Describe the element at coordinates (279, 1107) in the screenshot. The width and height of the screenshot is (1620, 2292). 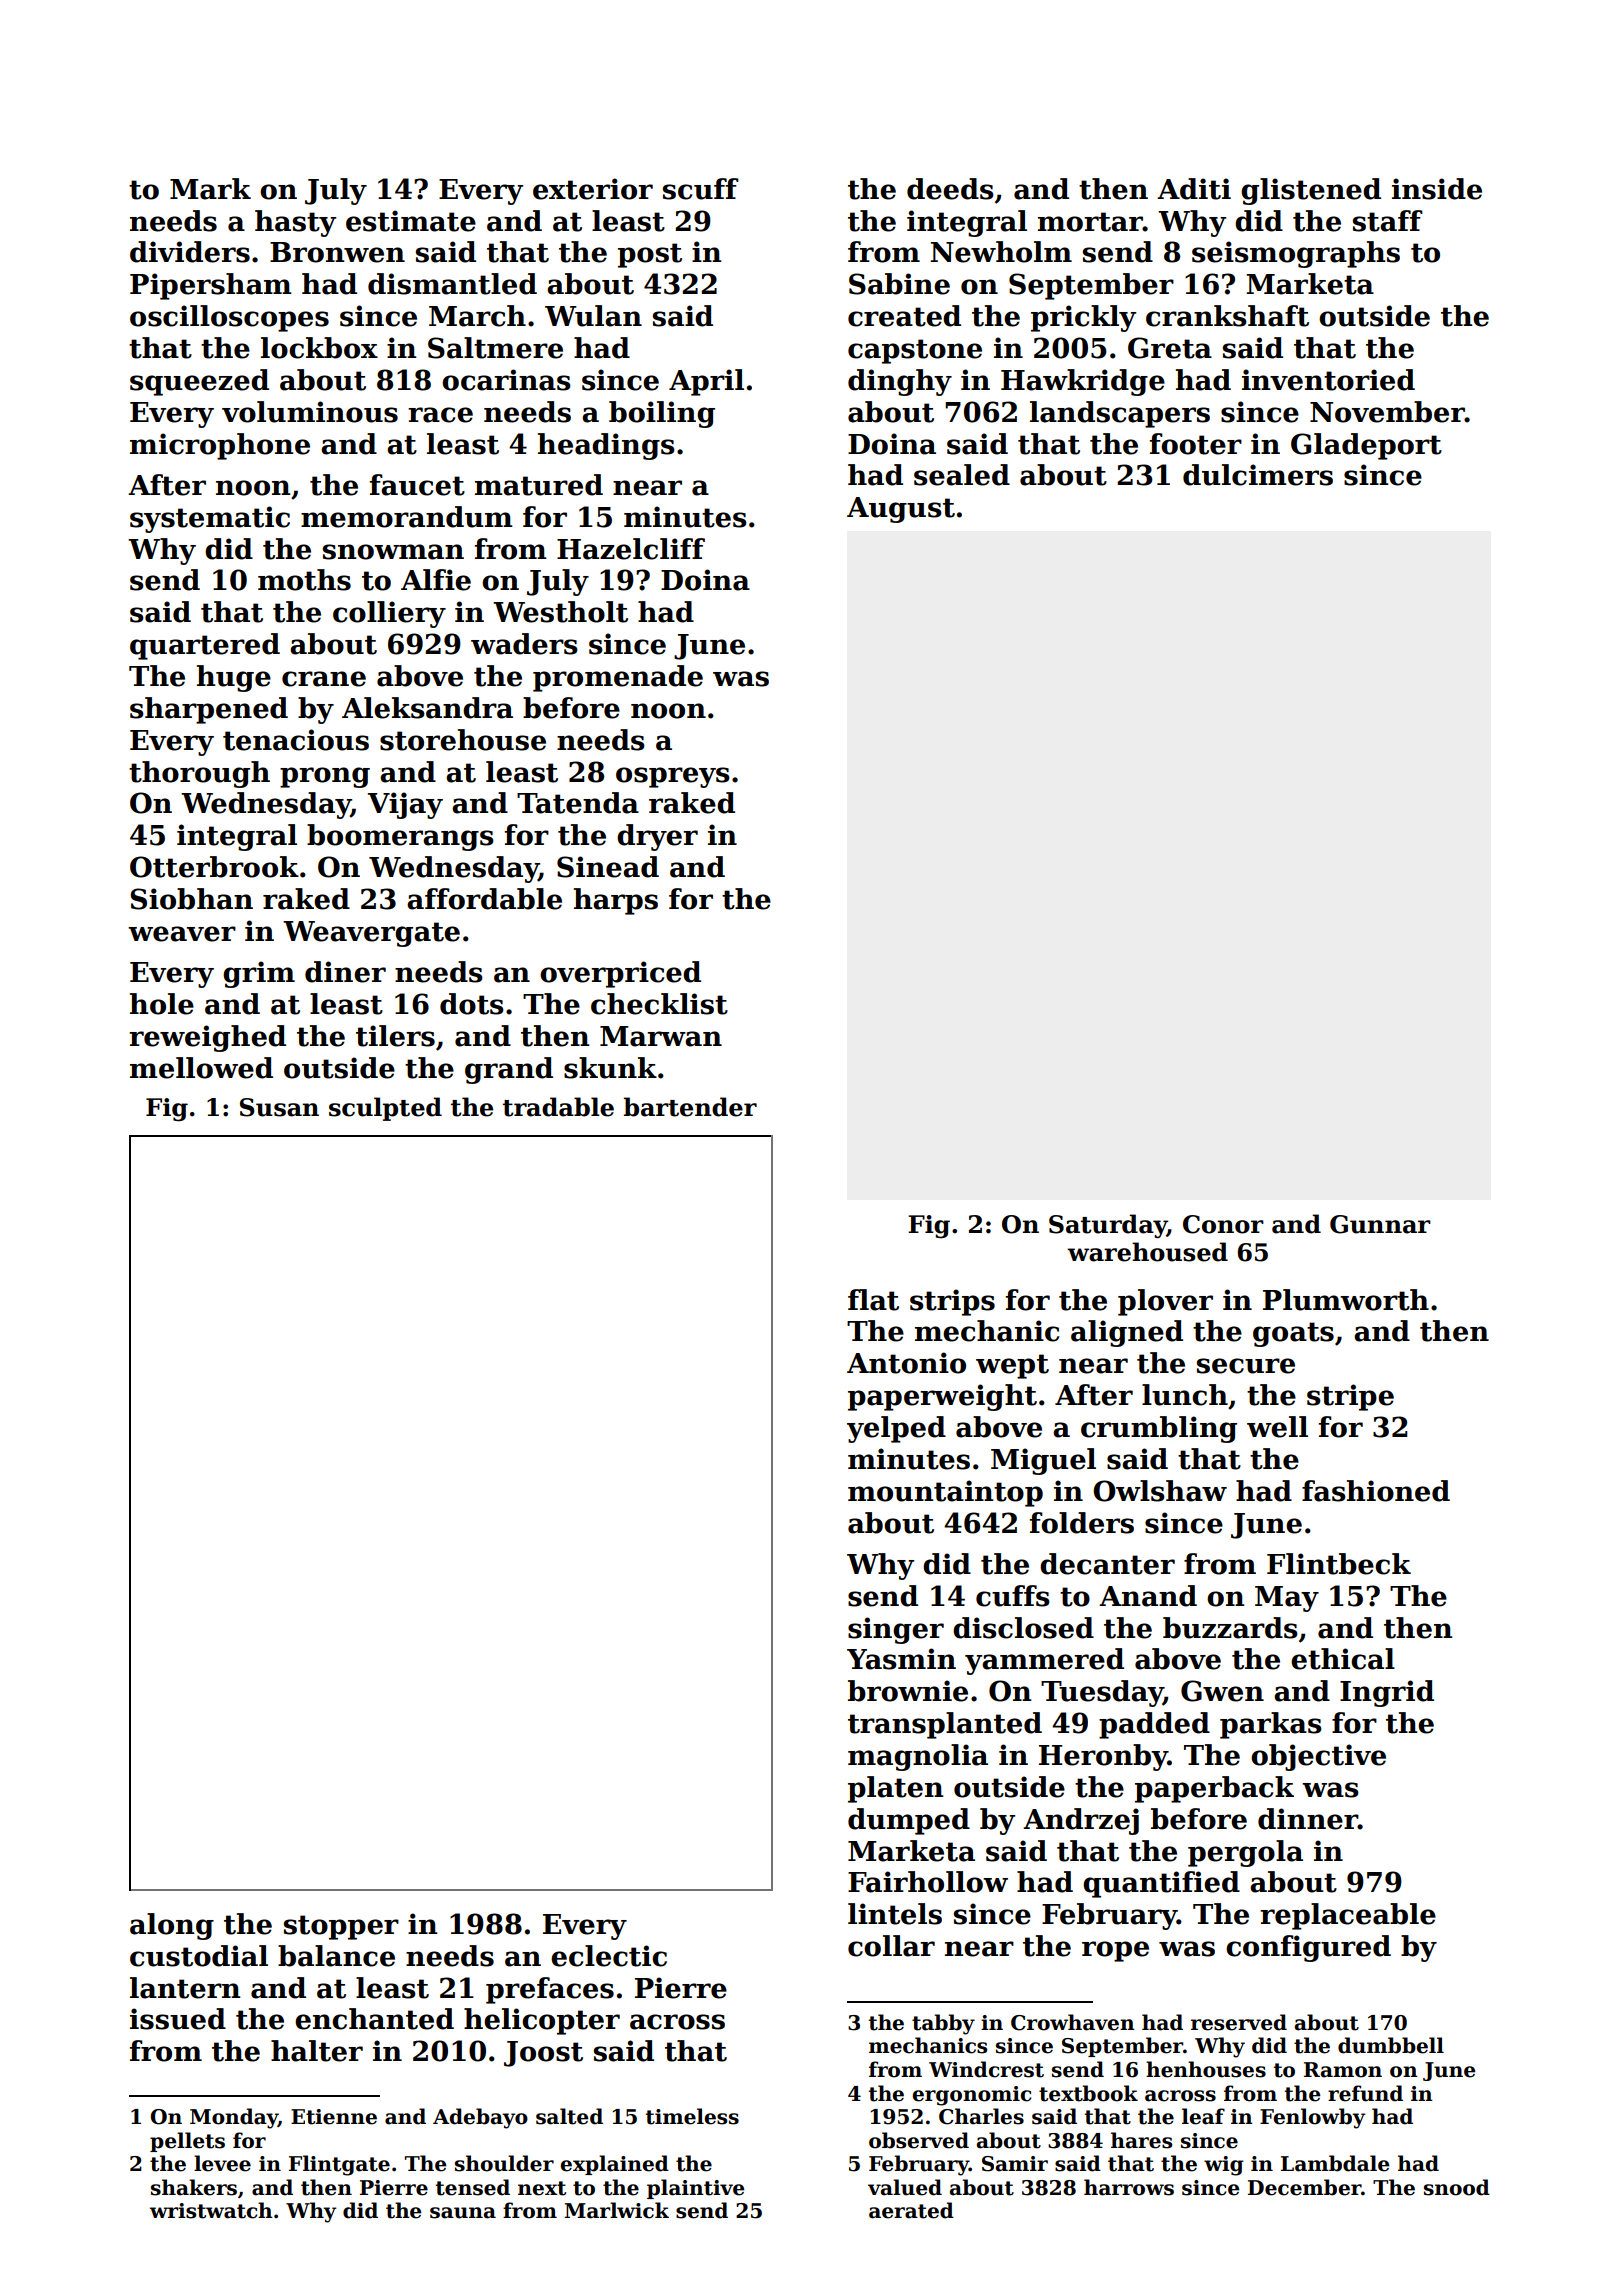
I see `Susan` at that location.
